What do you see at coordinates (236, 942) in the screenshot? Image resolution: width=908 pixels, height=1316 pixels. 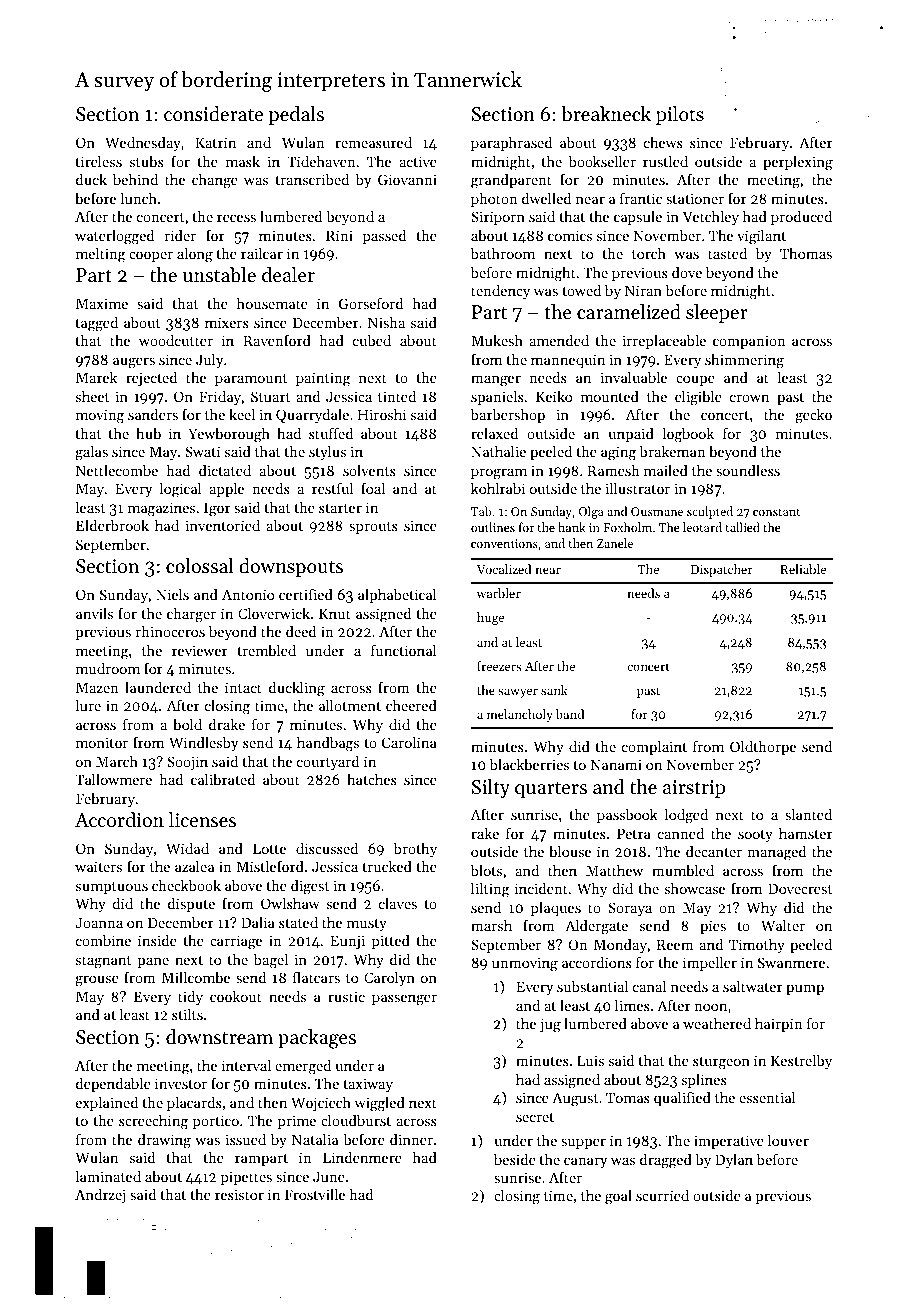 I see `carriage` at bounding box center [236, 942].
